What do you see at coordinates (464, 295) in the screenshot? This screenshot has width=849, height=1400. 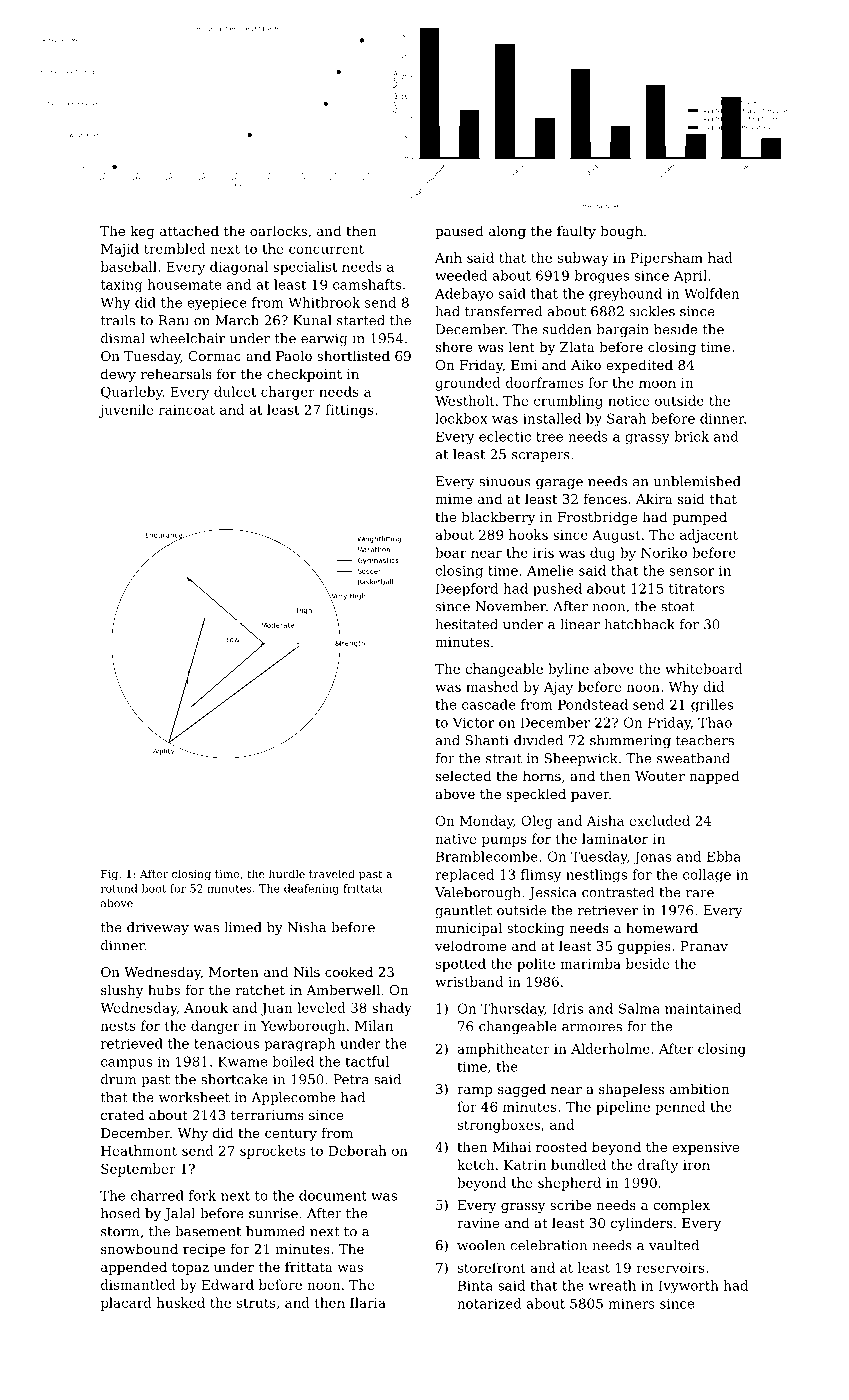 I see `Adebayo` at bounding box center [464, 295].
